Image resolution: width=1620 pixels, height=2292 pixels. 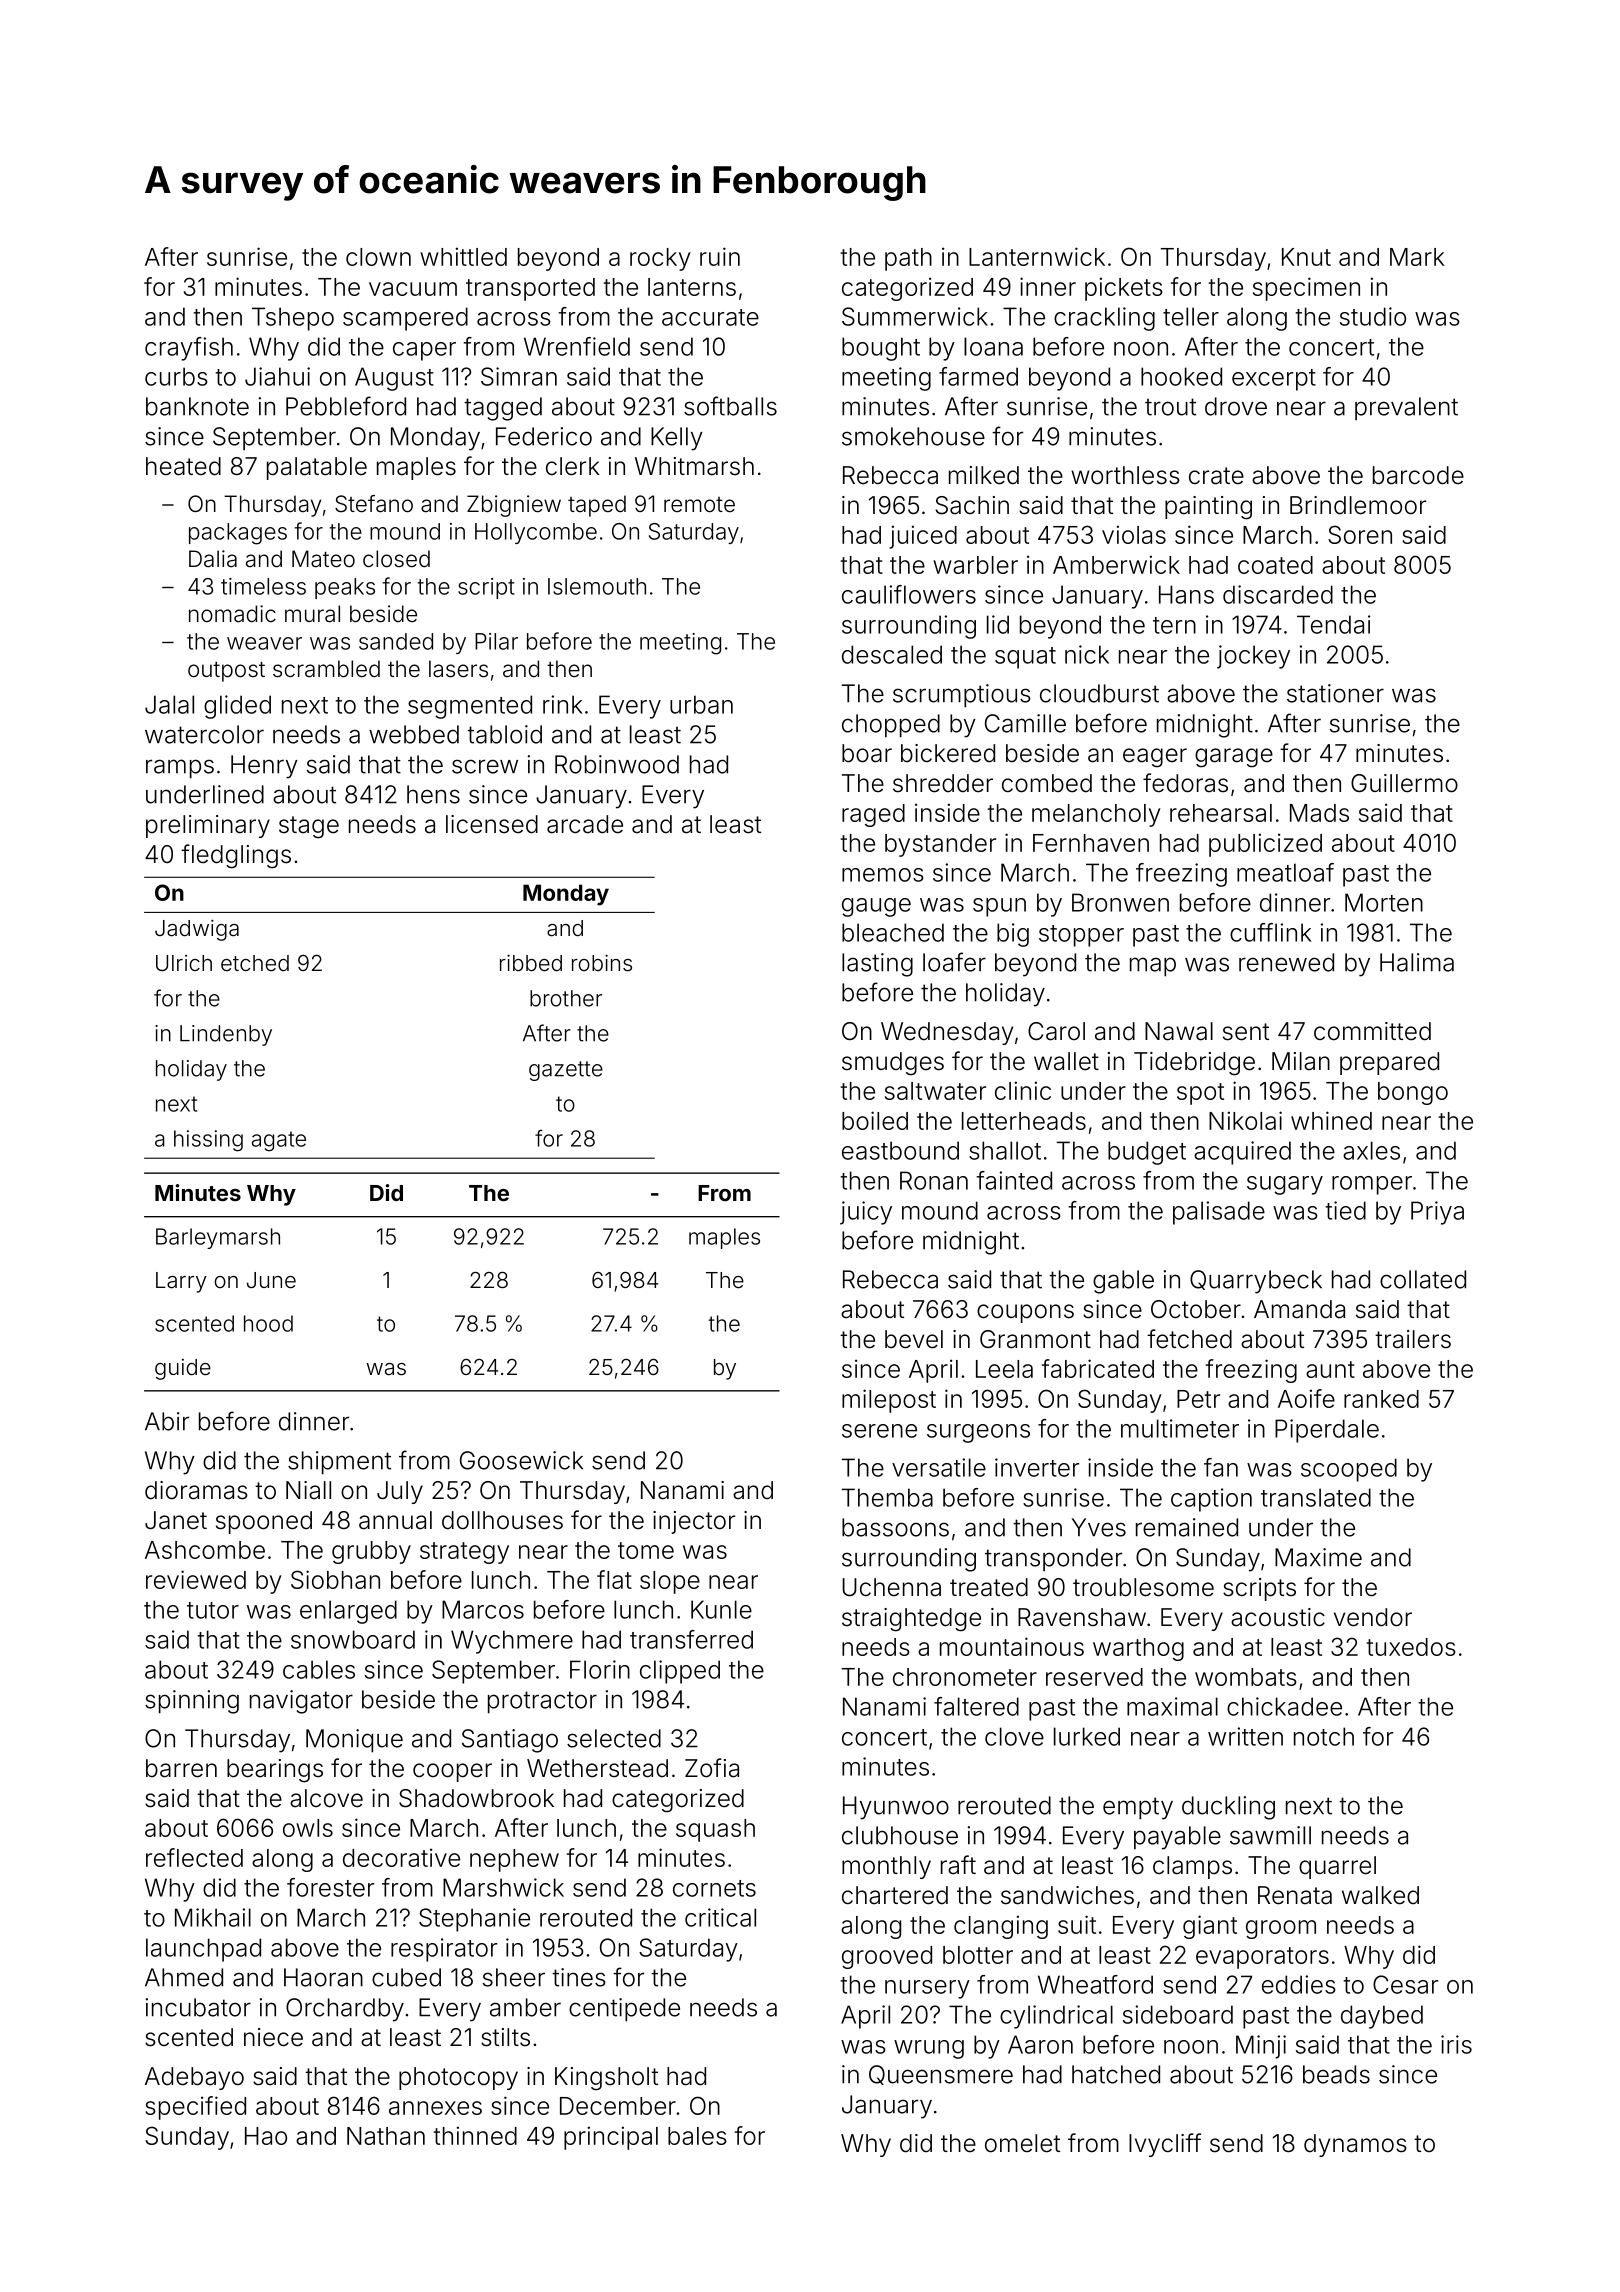 I want to click on Bronwen, so click(x=1120, y=902).
